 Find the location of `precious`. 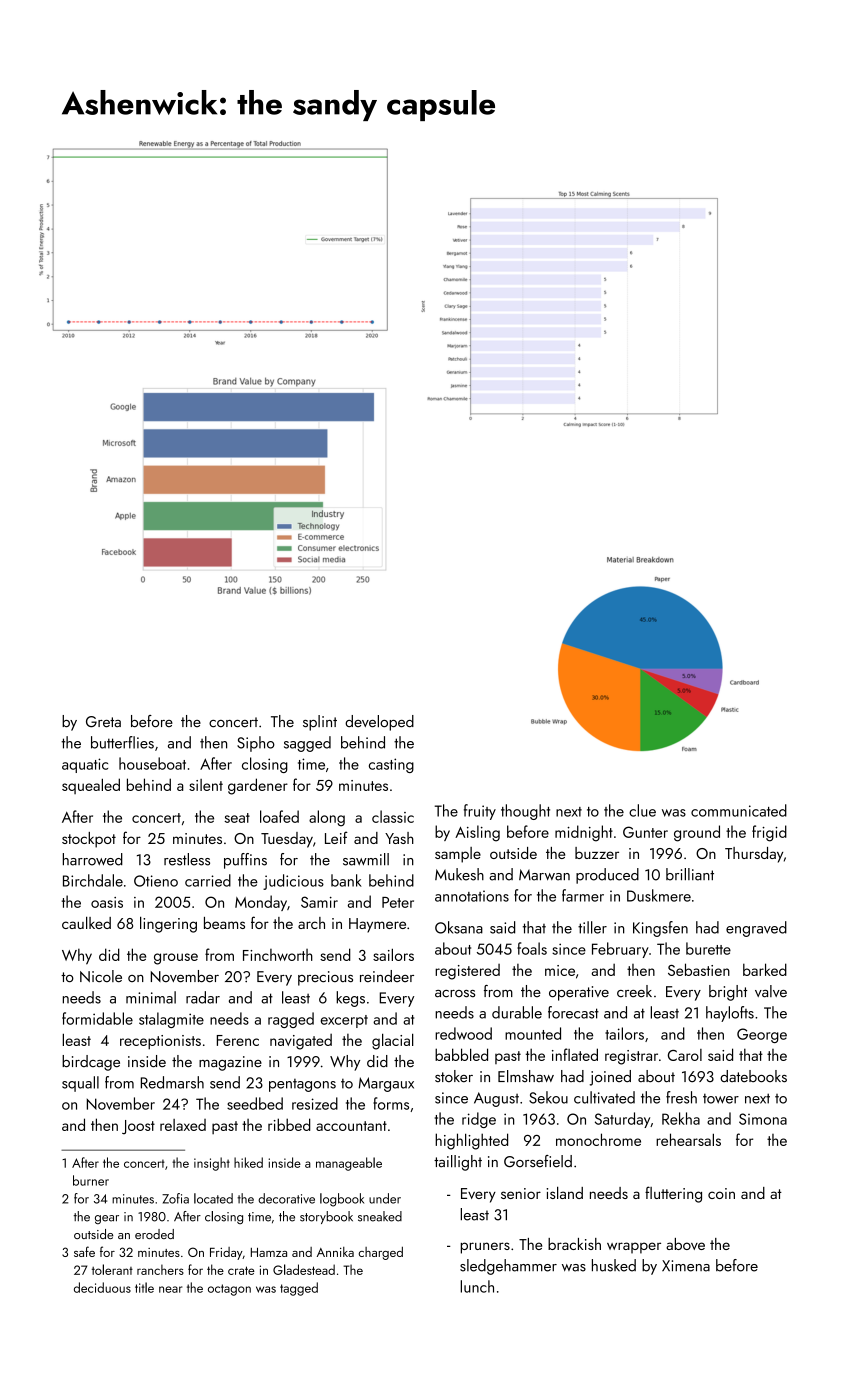

precious is located at coordinates (325, 978).
